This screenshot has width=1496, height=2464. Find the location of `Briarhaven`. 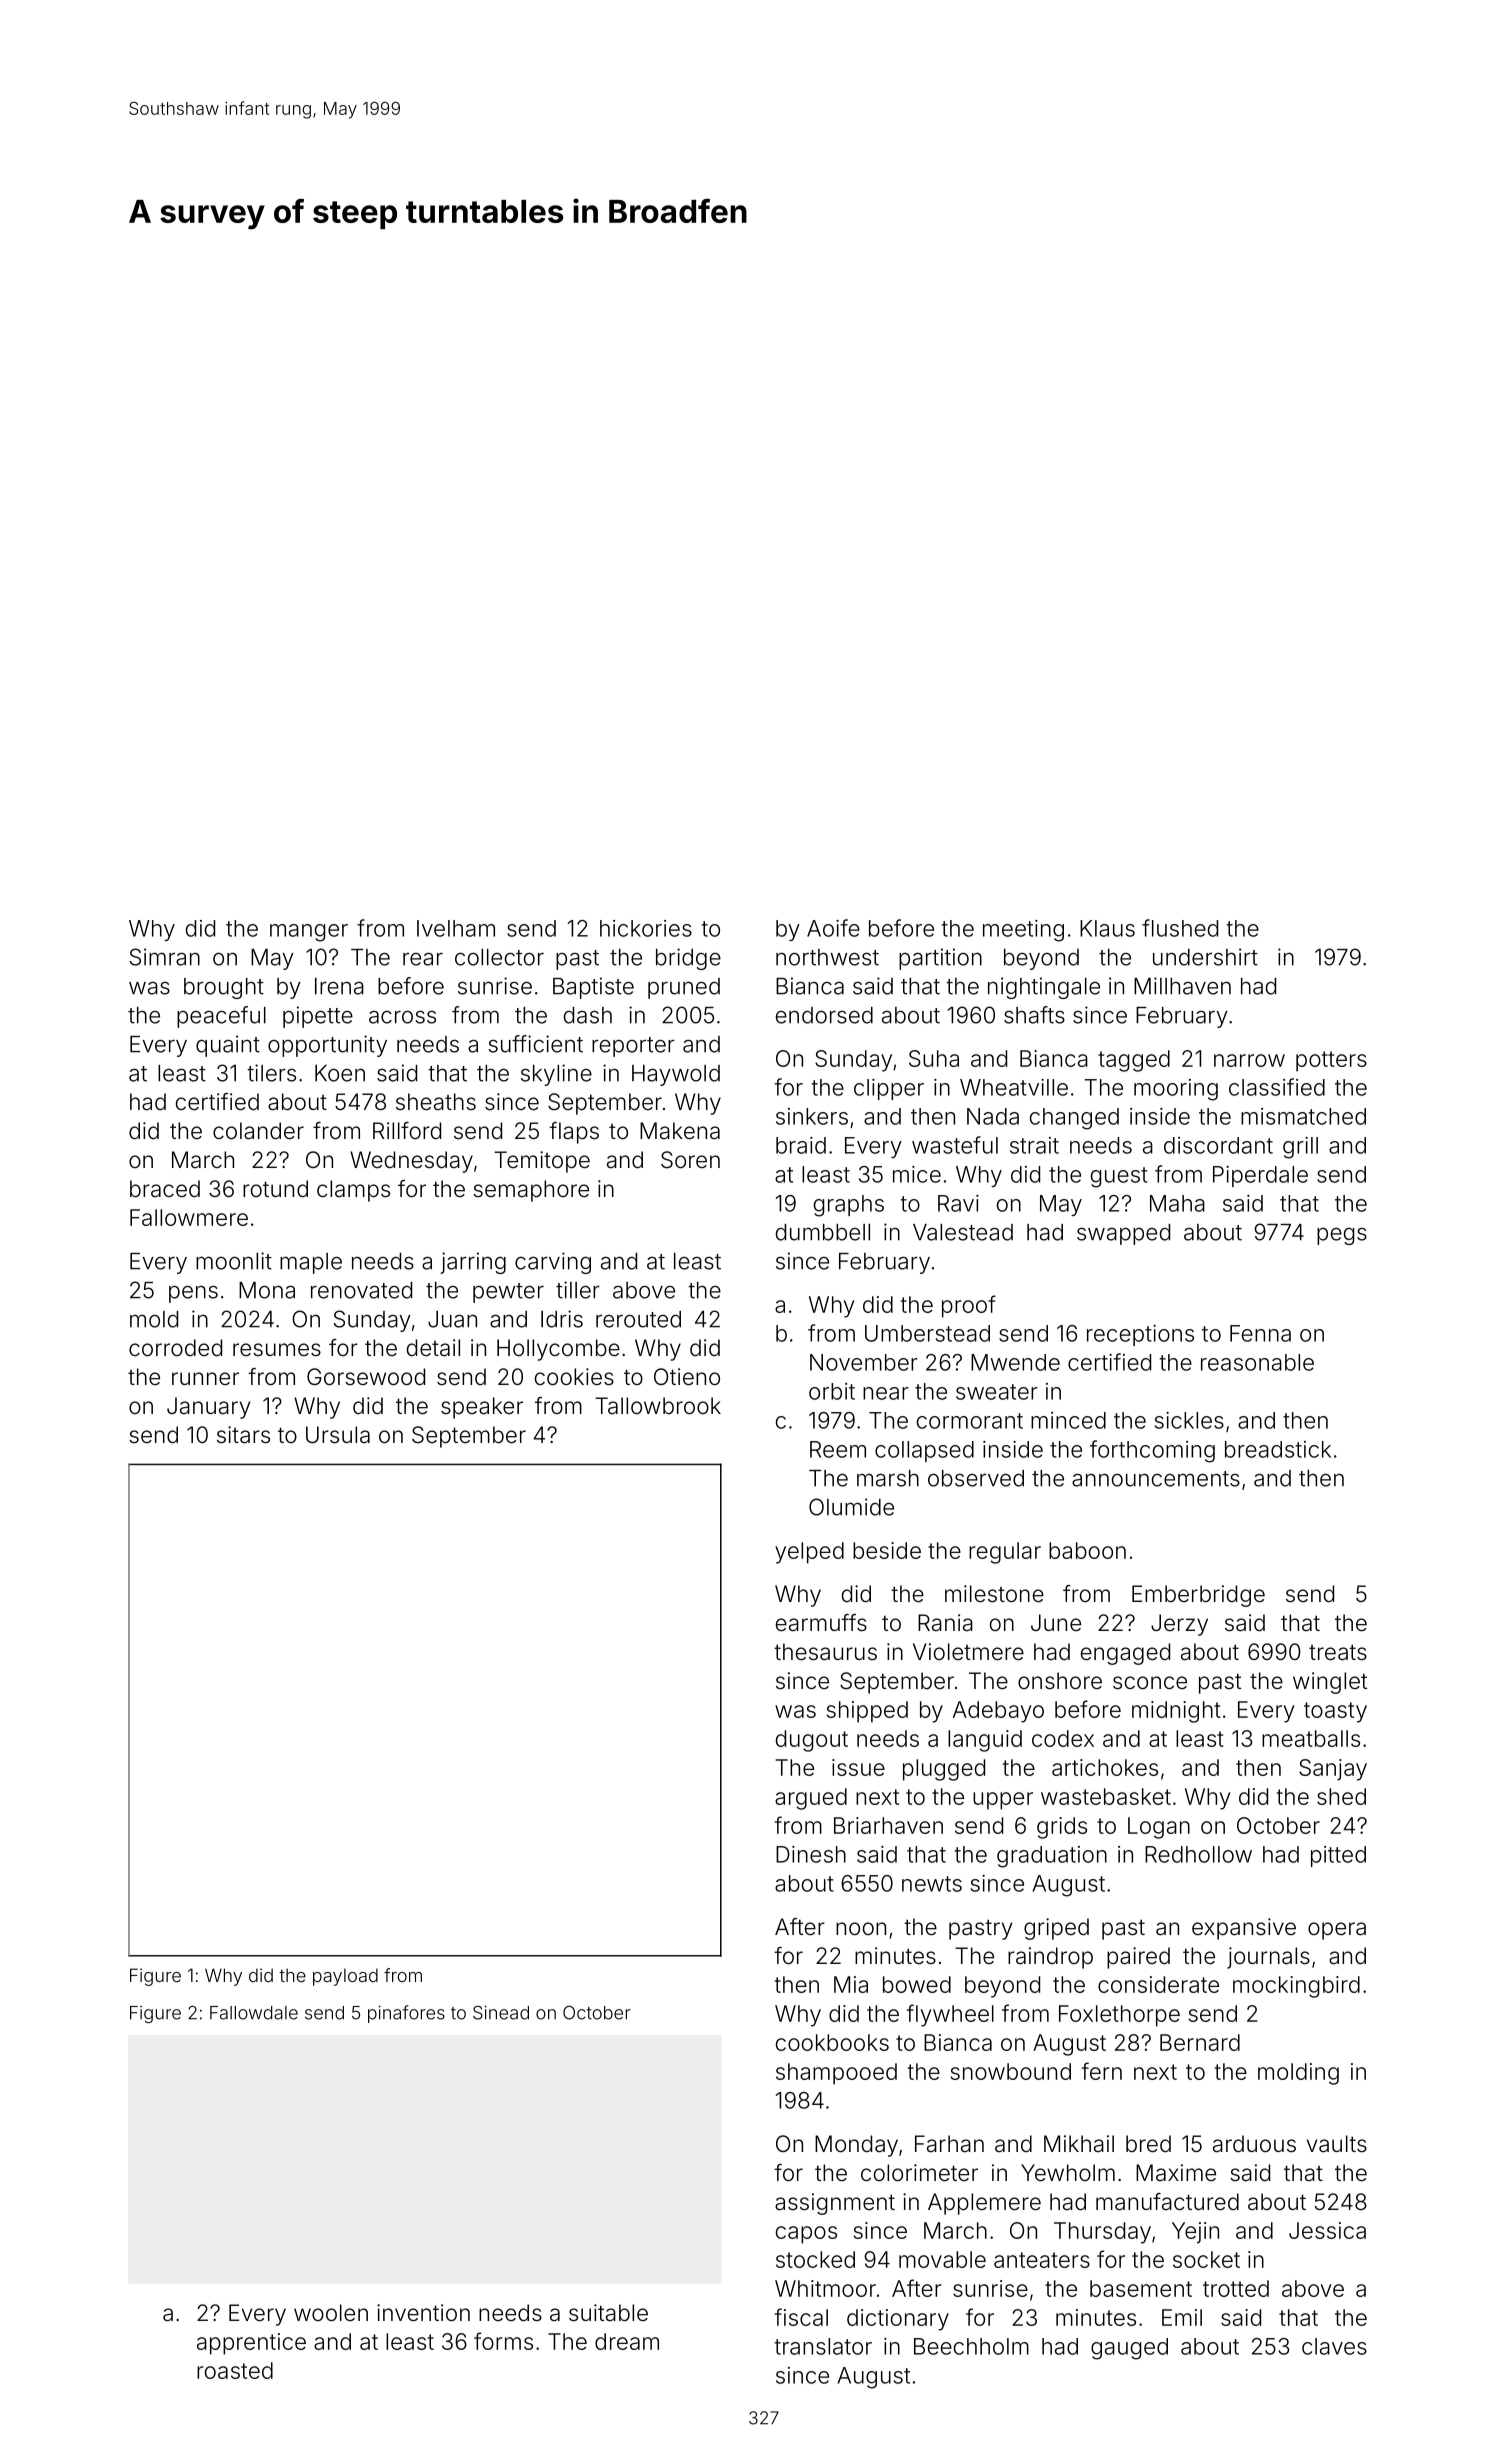

Briarhaven is located at coordinates (888, 1825).
